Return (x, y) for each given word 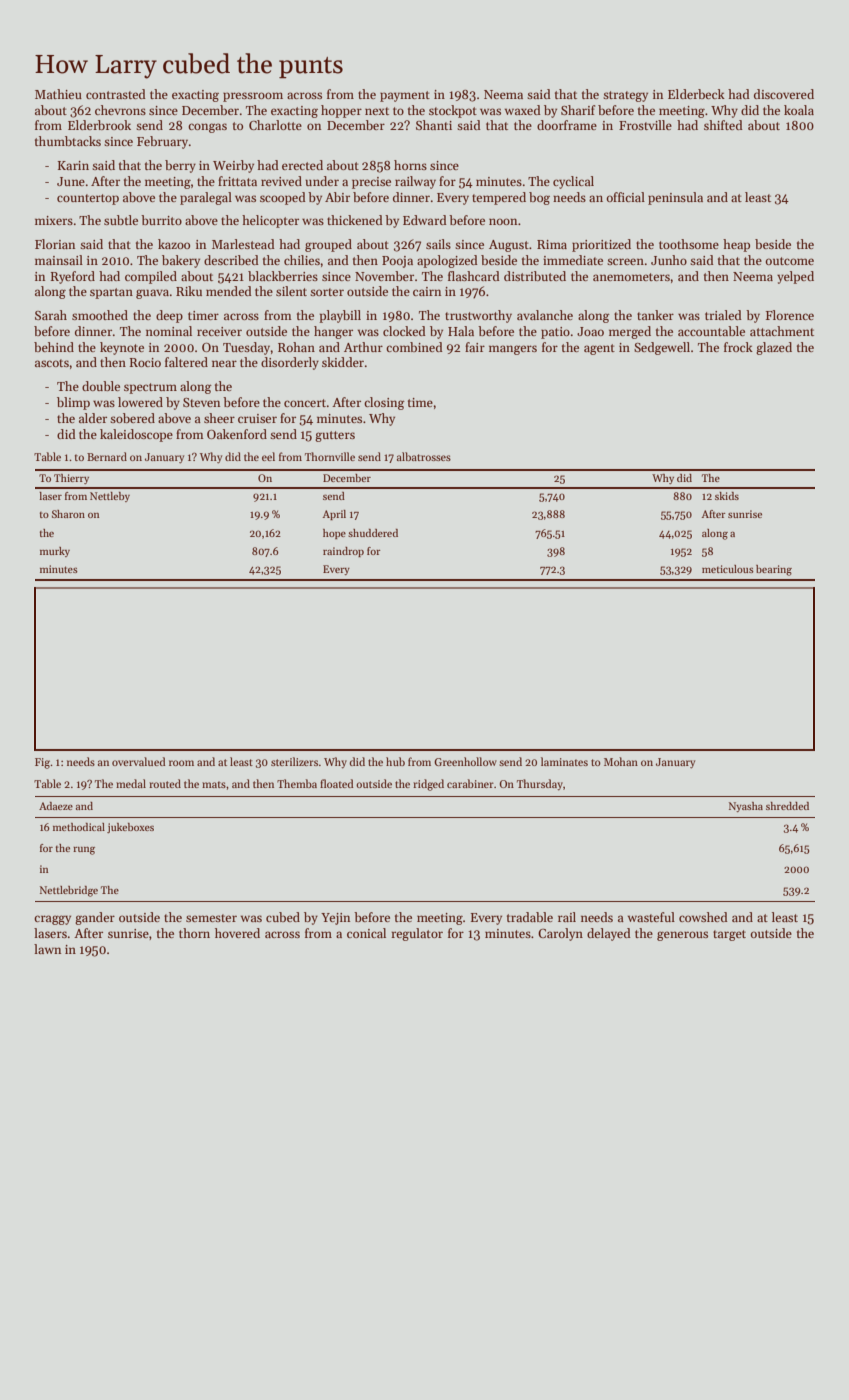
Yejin (335, 919)
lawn (47, 949)
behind (54, 347)
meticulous (728, 569)
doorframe (567, 125)
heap (736, 245)
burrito (161, 220)
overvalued (139, 761)
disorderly (290, 363)
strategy (625, 96)
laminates (564, 761)
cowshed (703, 917)
